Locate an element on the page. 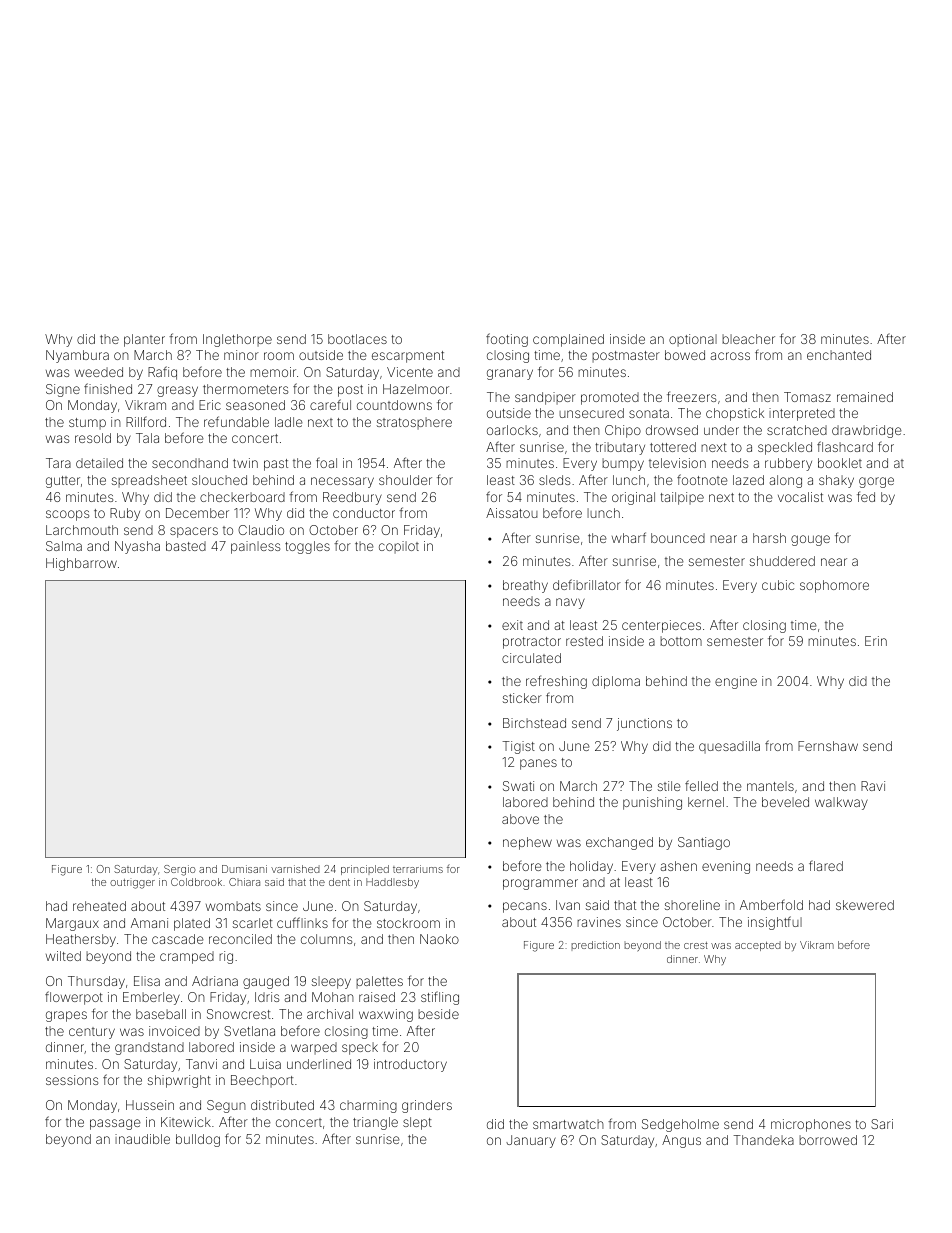 Image resolution: width=952 pixels, height=1233 pixels. optional is located at coordinates (693, 340).
